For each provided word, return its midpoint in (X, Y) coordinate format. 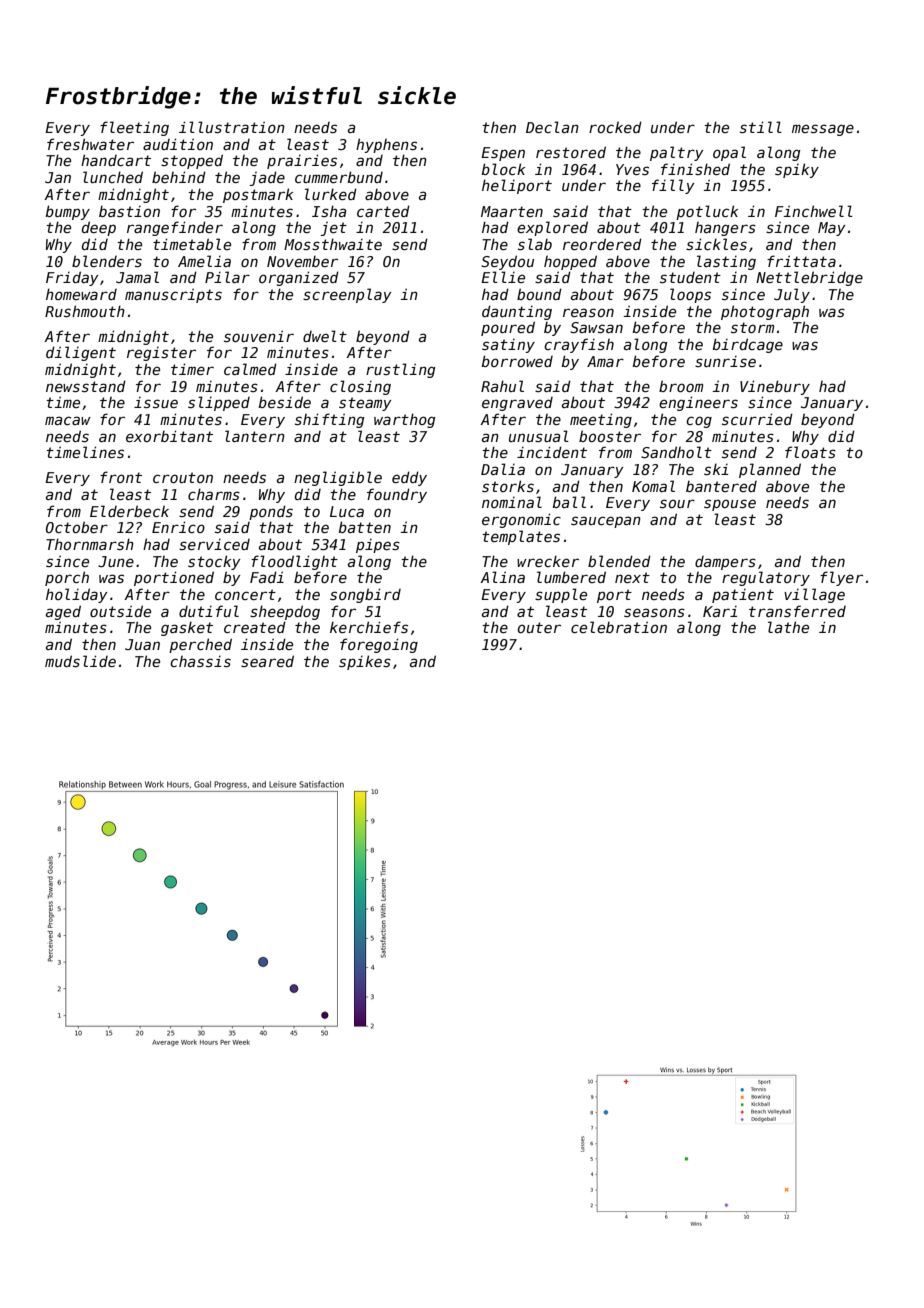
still (761, 127)
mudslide (80, 661)
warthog (404, 420)
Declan (552, 127)
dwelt (325, 336)
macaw (68, 420)
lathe (788, 627)
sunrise (725, 361)
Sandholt (676, 452)
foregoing (379, 645)
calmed (250, 369)
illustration (232, 127)
